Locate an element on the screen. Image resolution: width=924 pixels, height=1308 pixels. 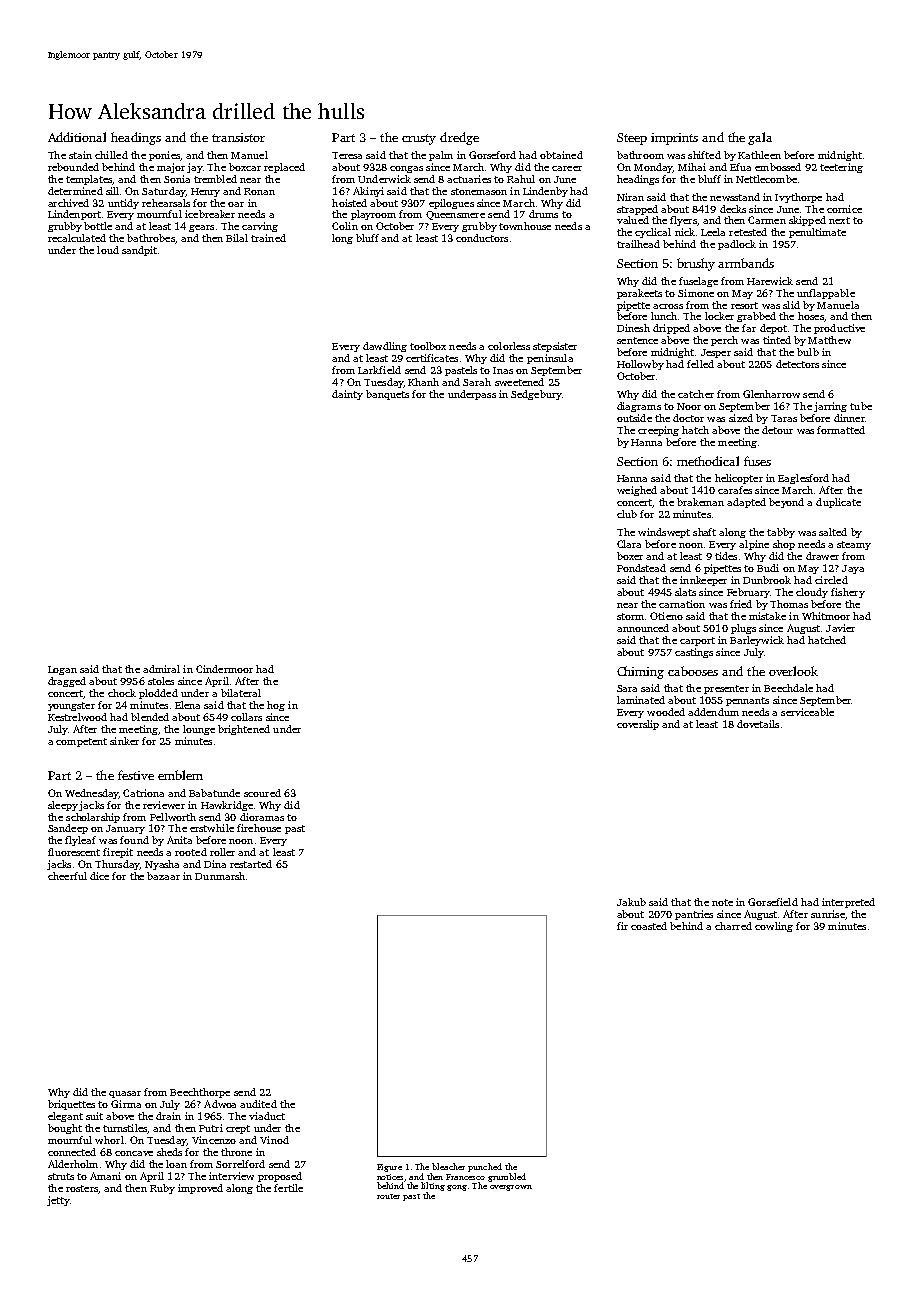
Dunmarsh is located at coordinates (220, 876).
